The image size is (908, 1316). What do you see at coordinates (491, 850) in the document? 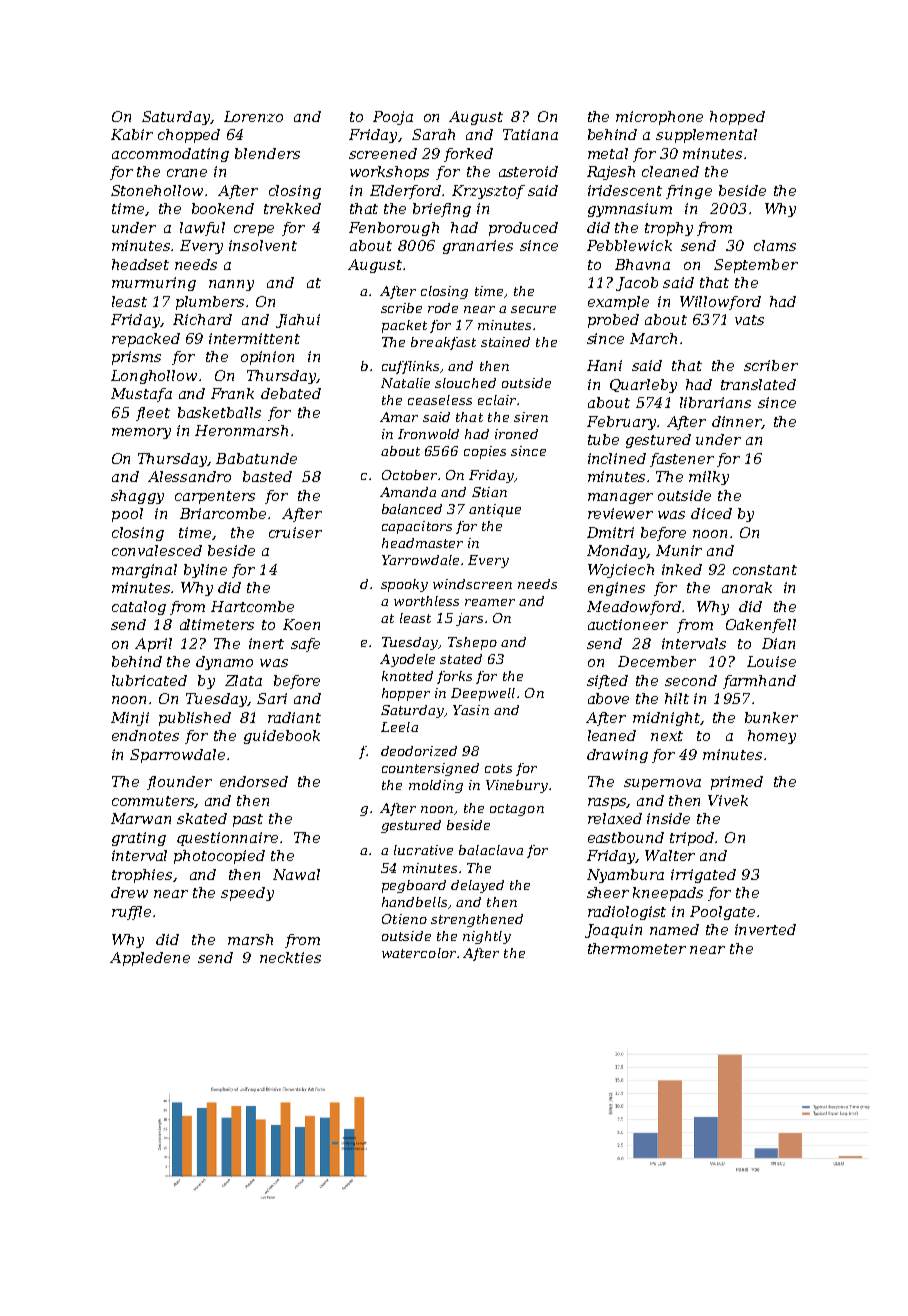
I see `balaclava` at bounding box center [491, 850].
